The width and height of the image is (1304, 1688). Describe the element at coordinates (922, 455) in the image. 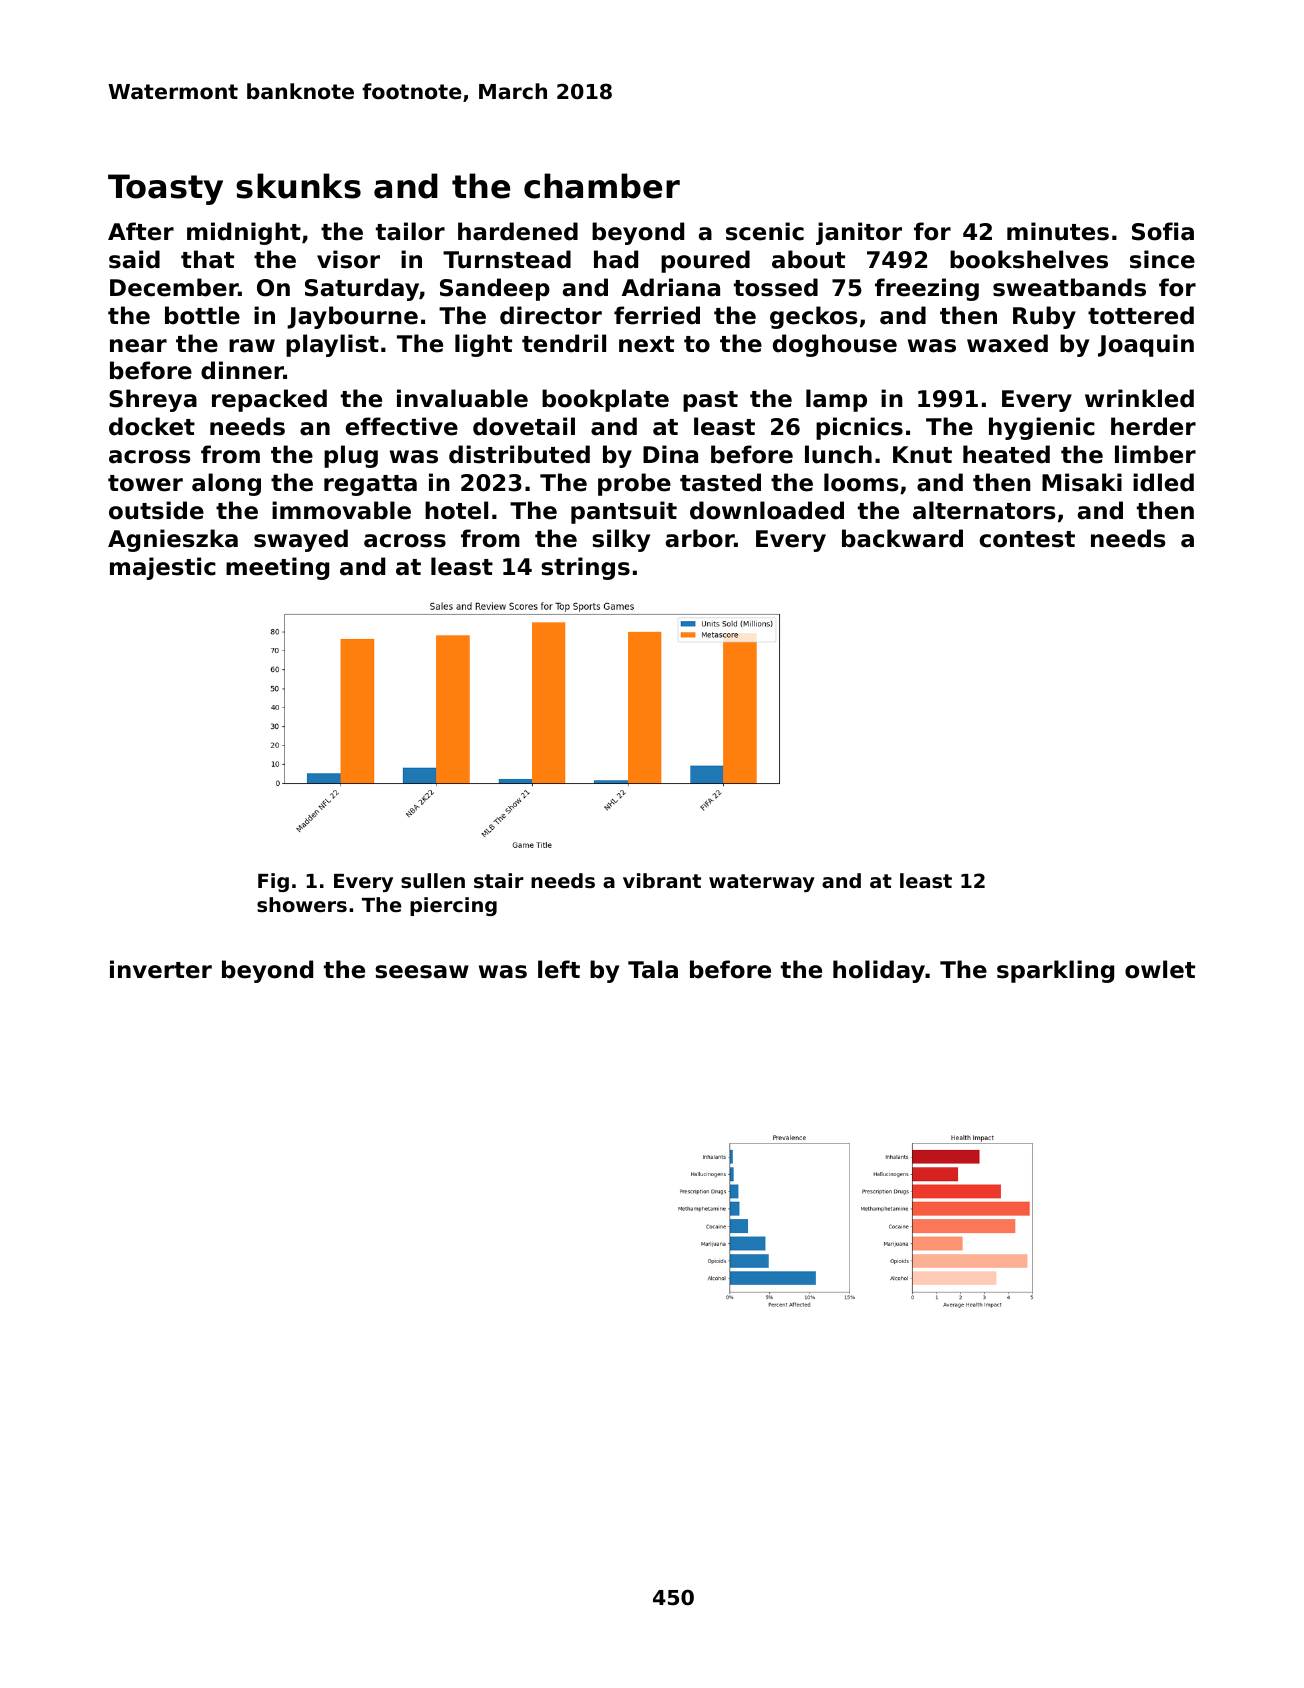

I see `Knut` at that location.
